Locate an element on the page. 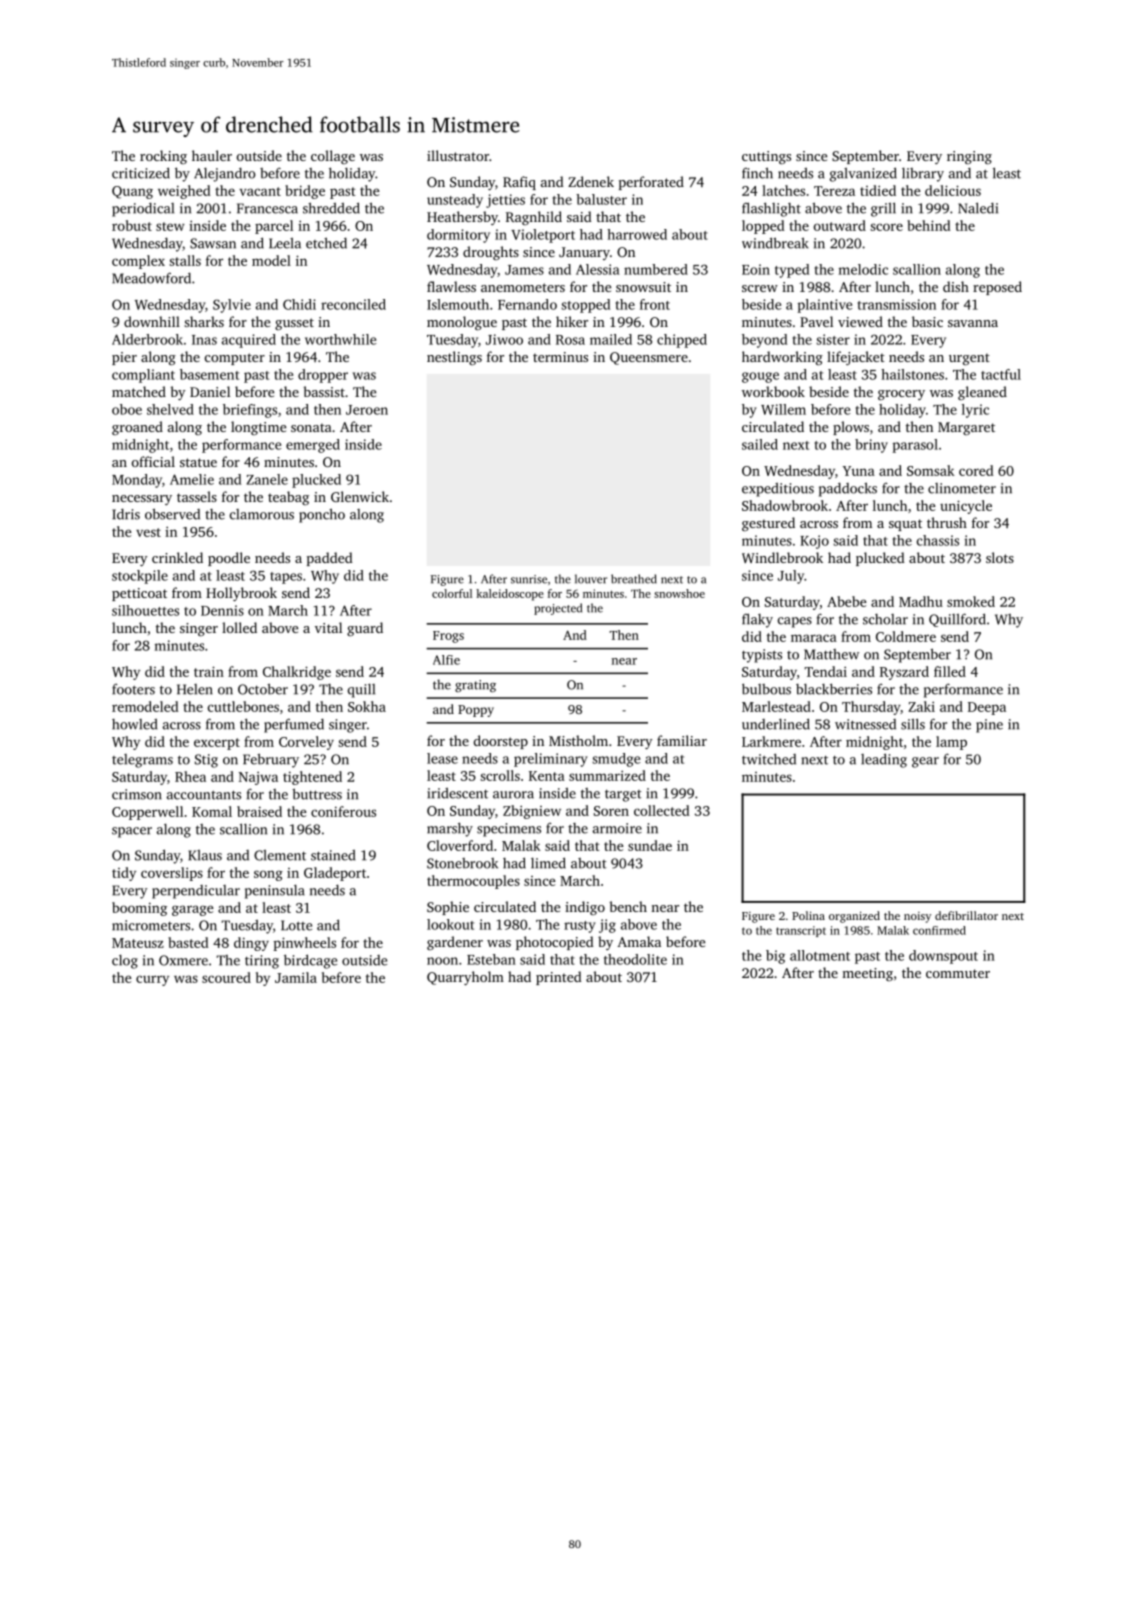 The height and width of the image is (1609, 1137). curry is located at coordinates (152, 980).
